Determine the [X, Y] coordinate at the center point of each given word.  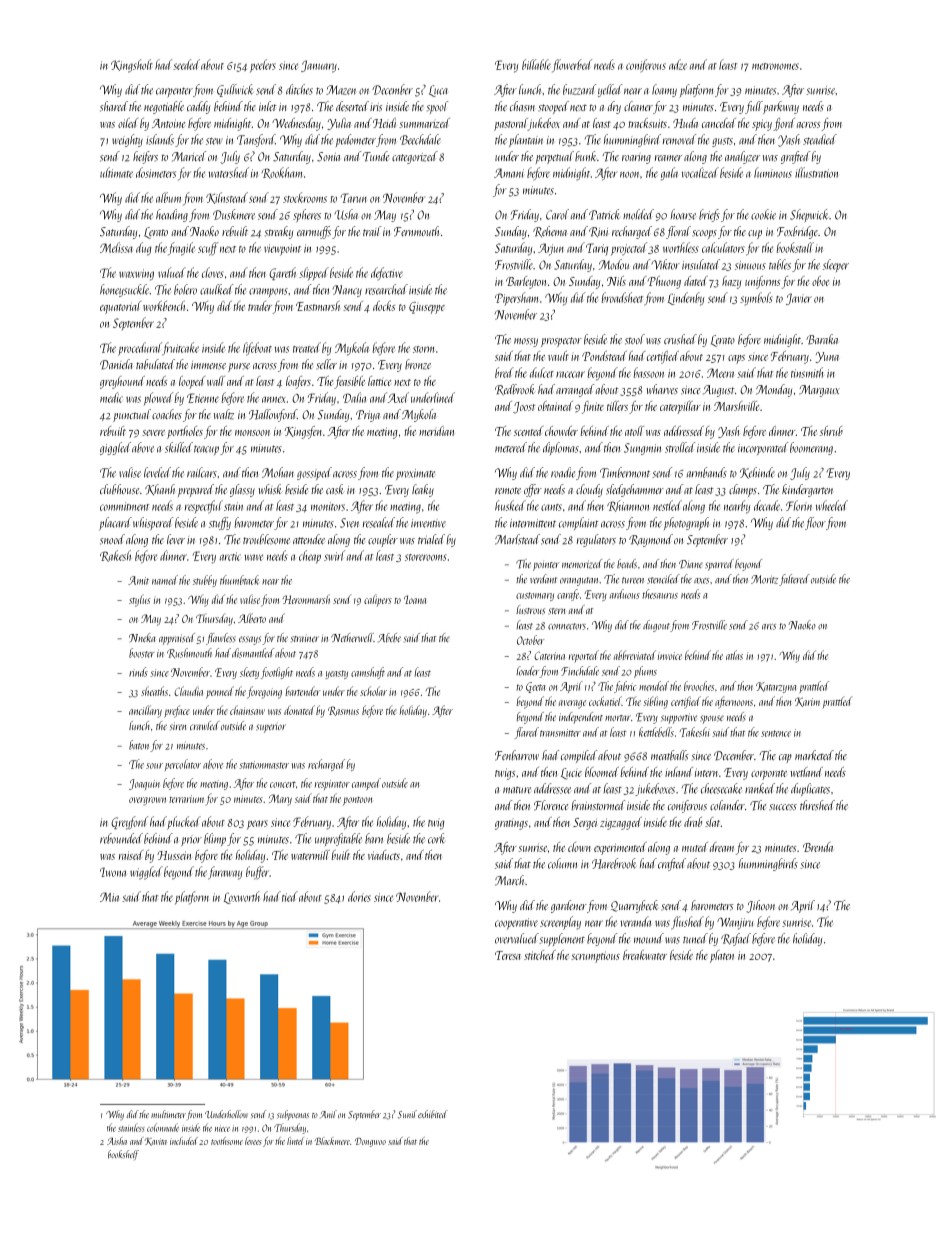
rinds [138, 672]
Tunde [376, 156]
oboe [820, 281]
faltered [794, 580]
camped [366, 784]
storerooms [425, 557]
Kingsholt [132, 66]
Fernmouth [416, 231]
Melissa [116, 247]
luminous [773, 172]
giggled [115, 448]
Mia [109, 897]
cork [436, 838]
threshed [817, 805]
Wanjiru [735, 923]
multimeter [168, 1114]
